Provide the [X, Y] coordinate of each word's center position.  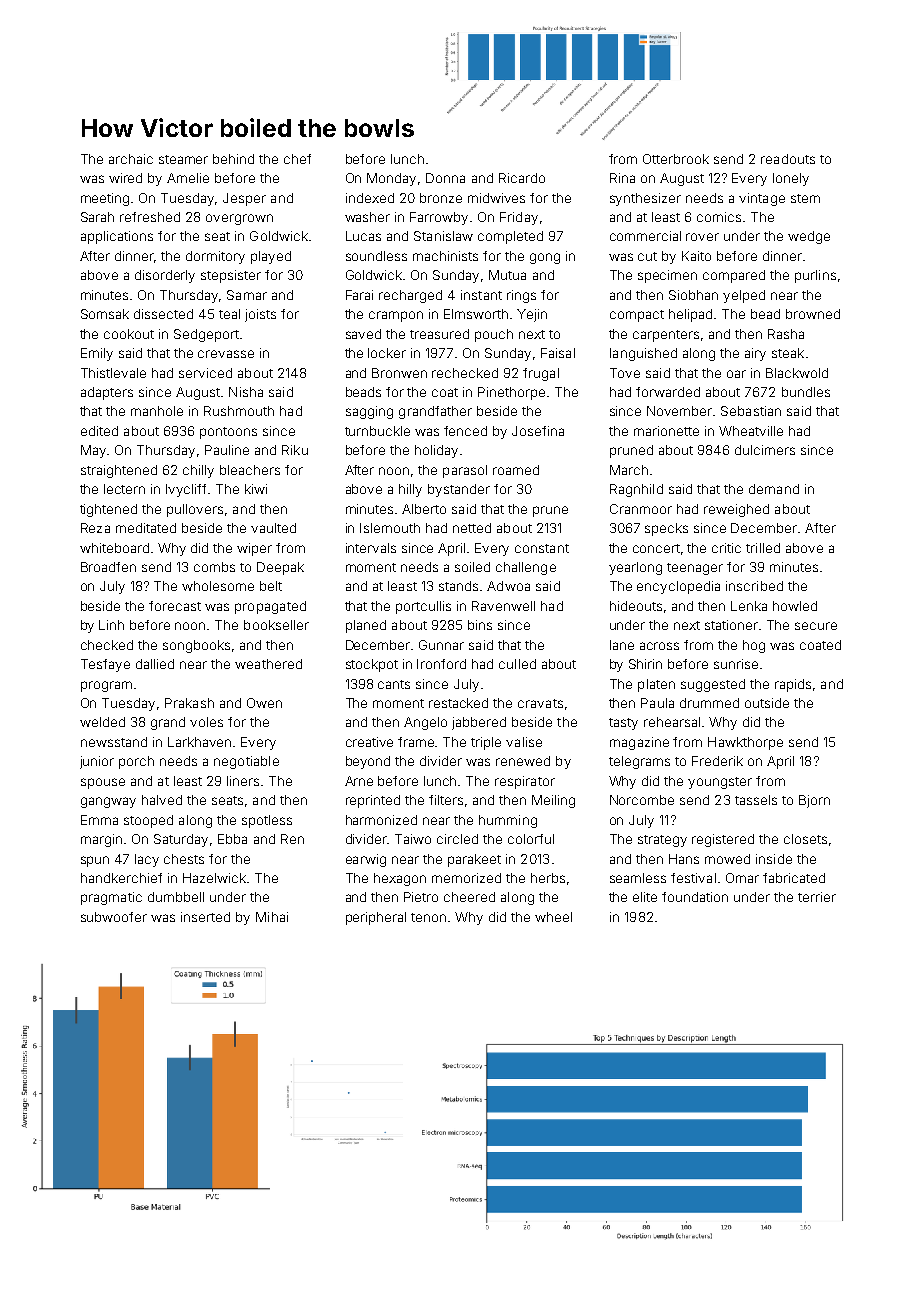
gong [545, 258]
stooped [148, 821]
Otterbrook [676, 159]
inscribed [754, 586]
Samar [247, 295]
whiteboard [114, 548]
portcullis [423, 607]
